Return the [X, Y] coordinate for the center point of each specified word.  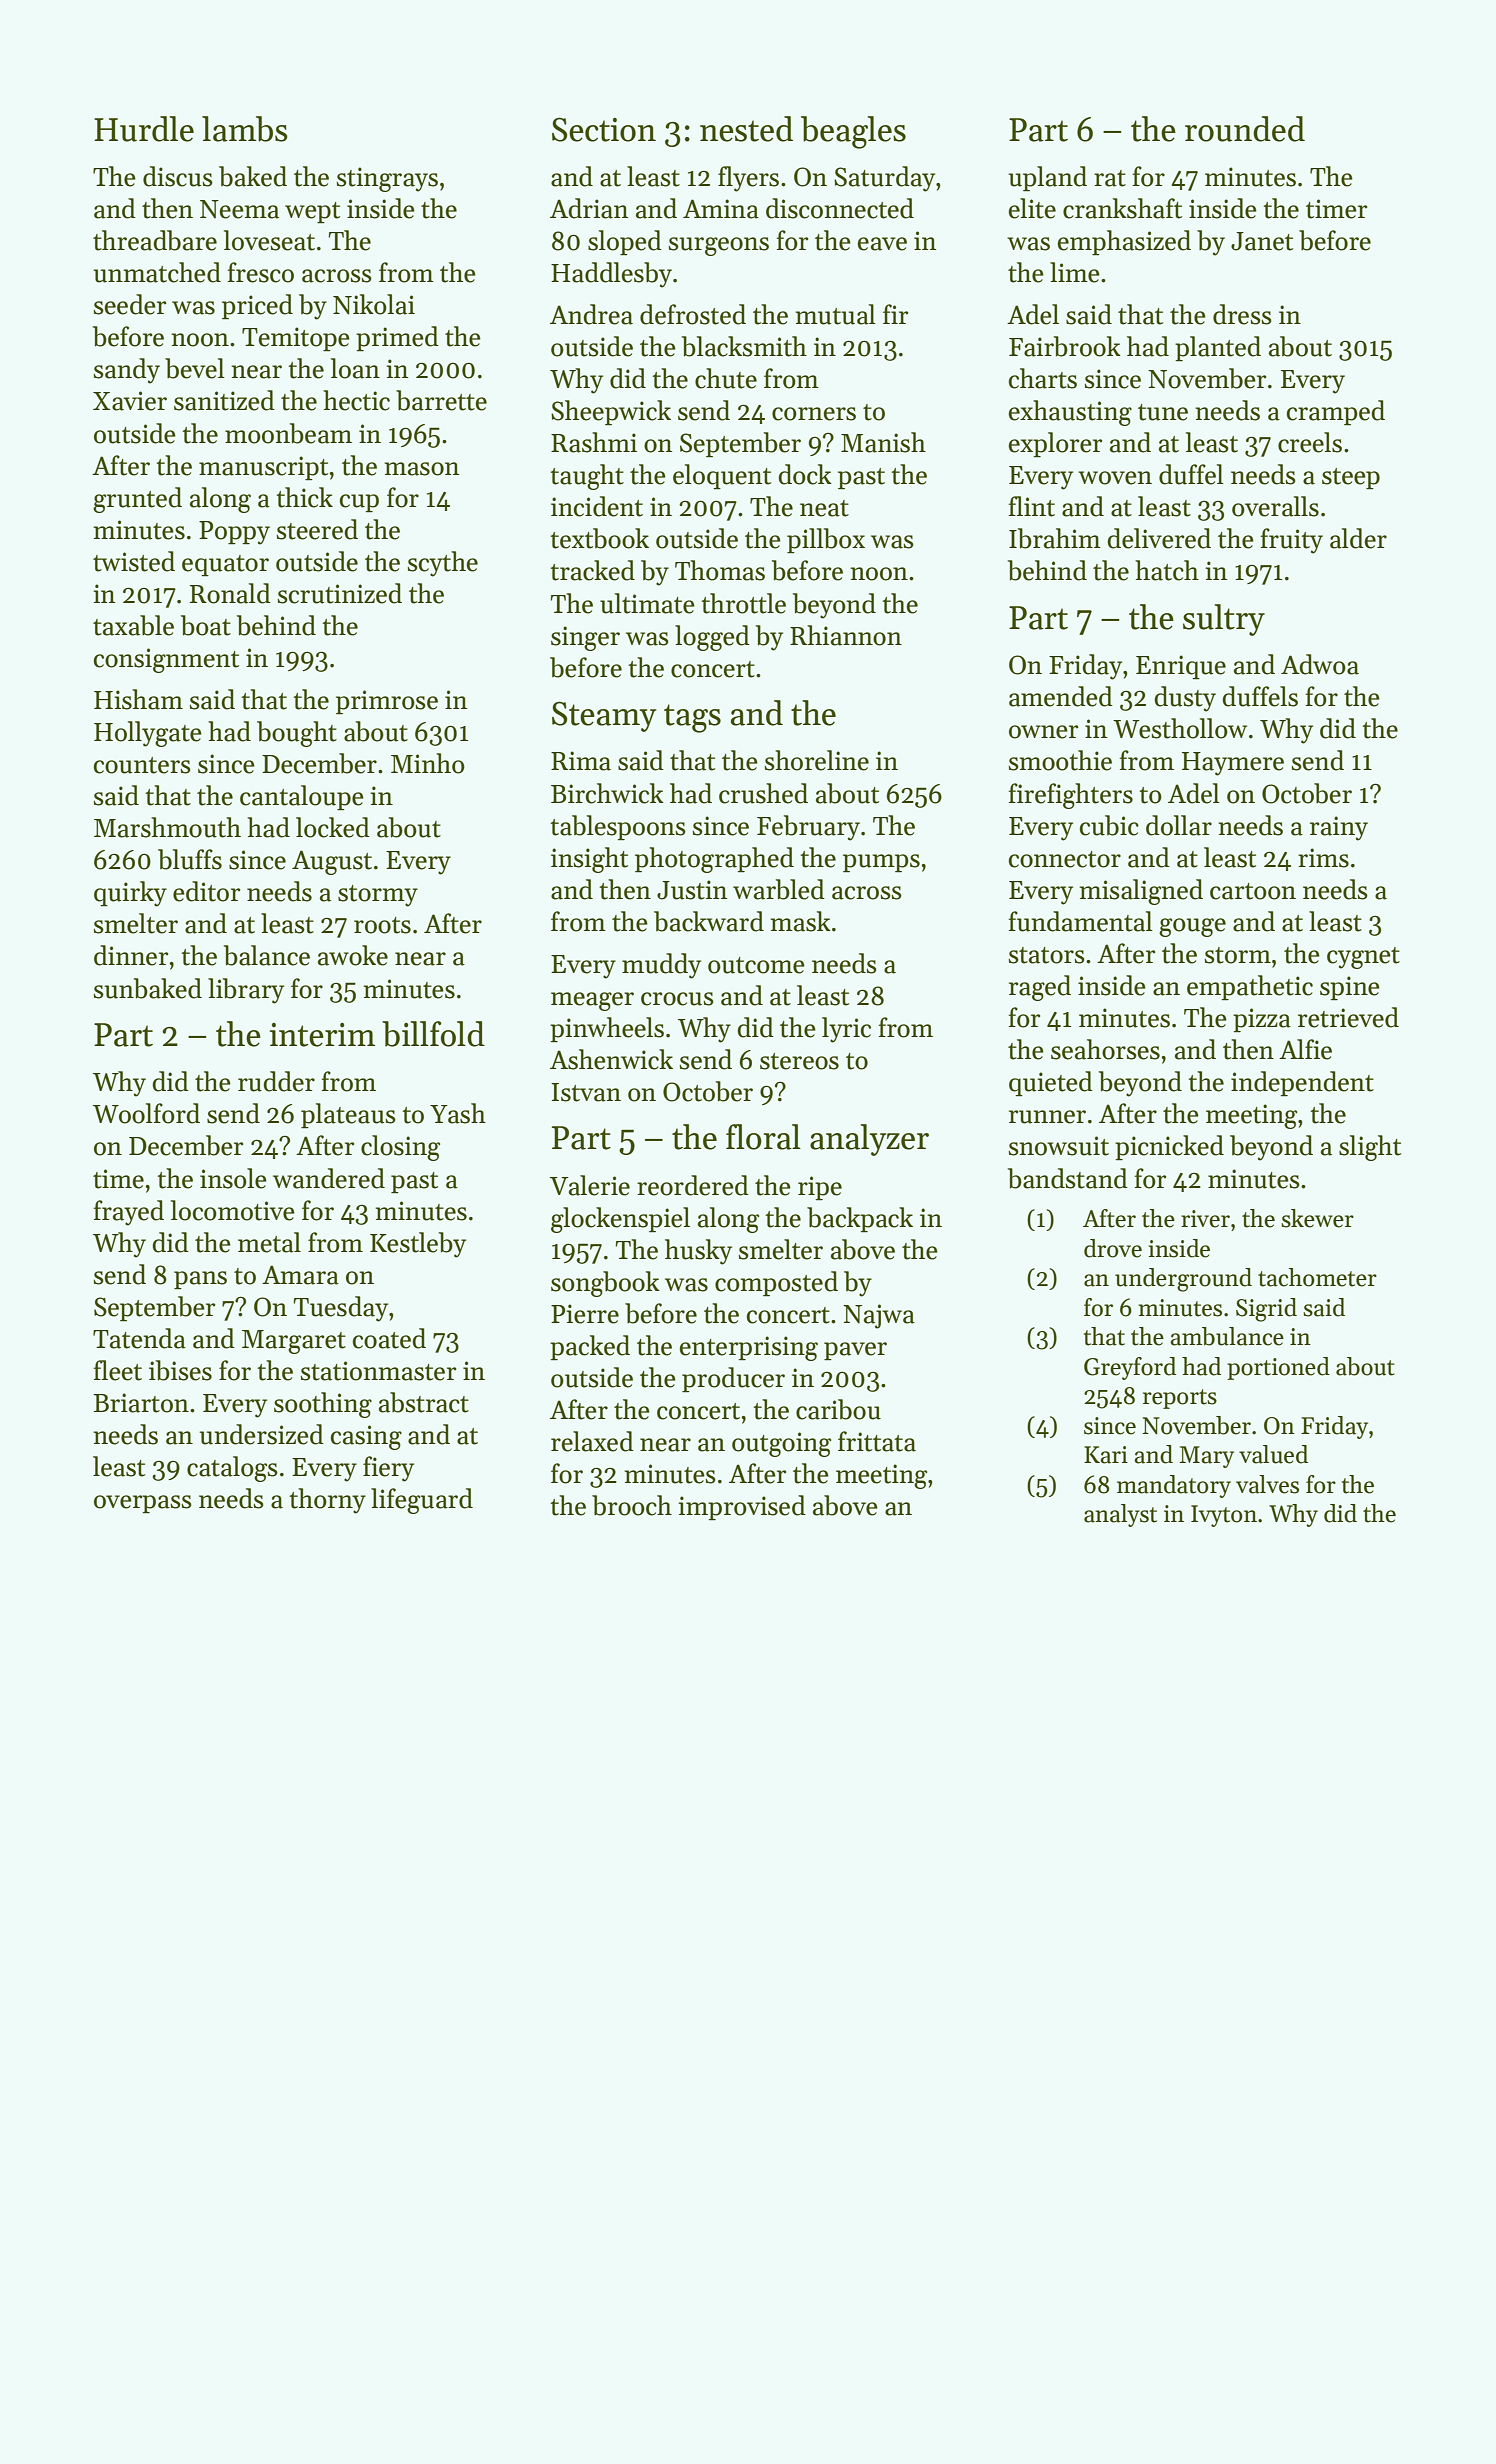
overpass [143, 1504]
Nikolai [374, 304]
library [246, 991]
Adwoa [1320, 664]
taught [587, 477]
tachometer [1317, 1277]
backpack [860, 1220]
